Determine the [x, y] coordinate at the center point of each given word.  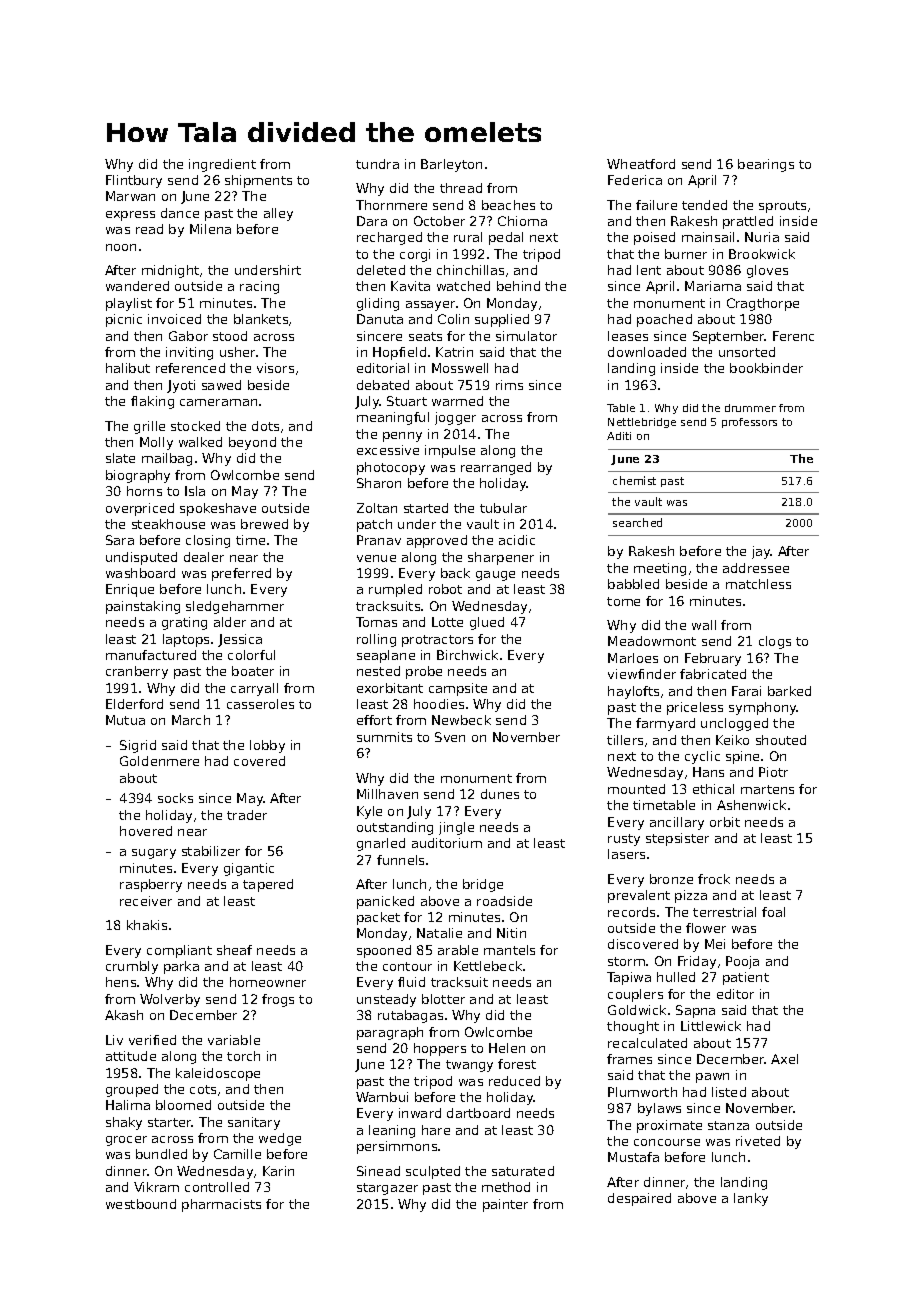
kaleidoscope [218, 1074]
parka [181, 967]
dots [265, 426]
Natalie [439, 933]
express [130, 216]
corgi [415, 255]
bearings [766, 165]
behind [518, 286]
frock [714, 879]
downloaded [647, 352]
